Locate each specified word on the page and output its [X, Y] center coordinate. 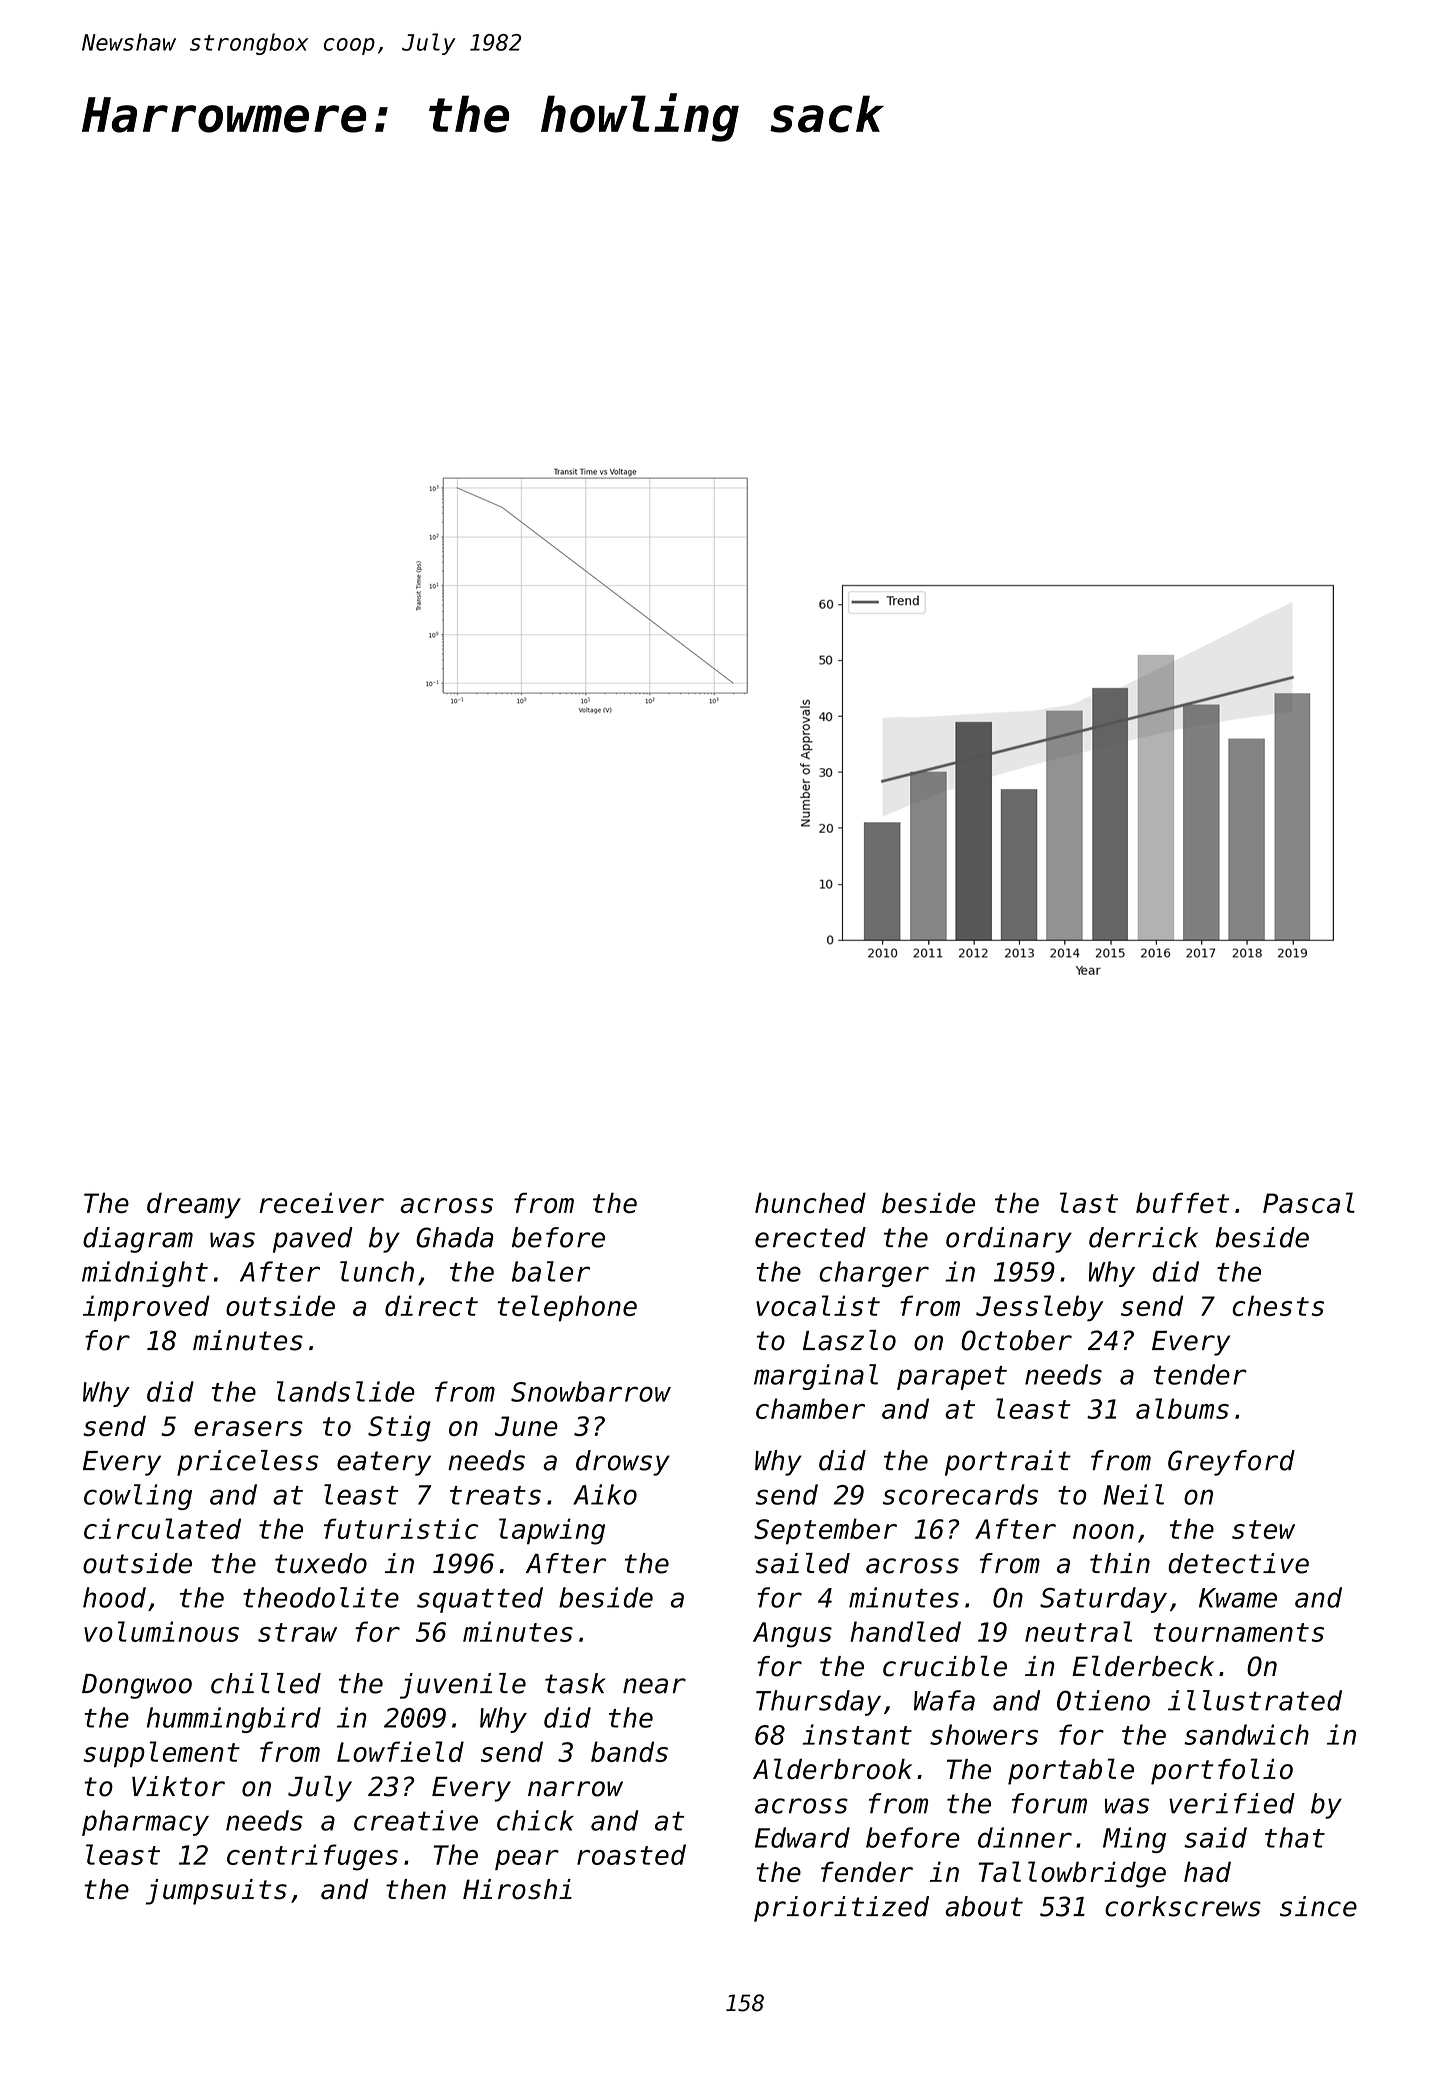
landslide [346, 1391]
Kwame [1238, 1598]
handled [905, 1631]
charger [874, 1274]
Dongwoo [137, 1686]
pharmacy [145, 1823]
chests [1278, 1305]
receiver [322, 1203]
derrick [1143, 1237]
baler [551, 1271]
